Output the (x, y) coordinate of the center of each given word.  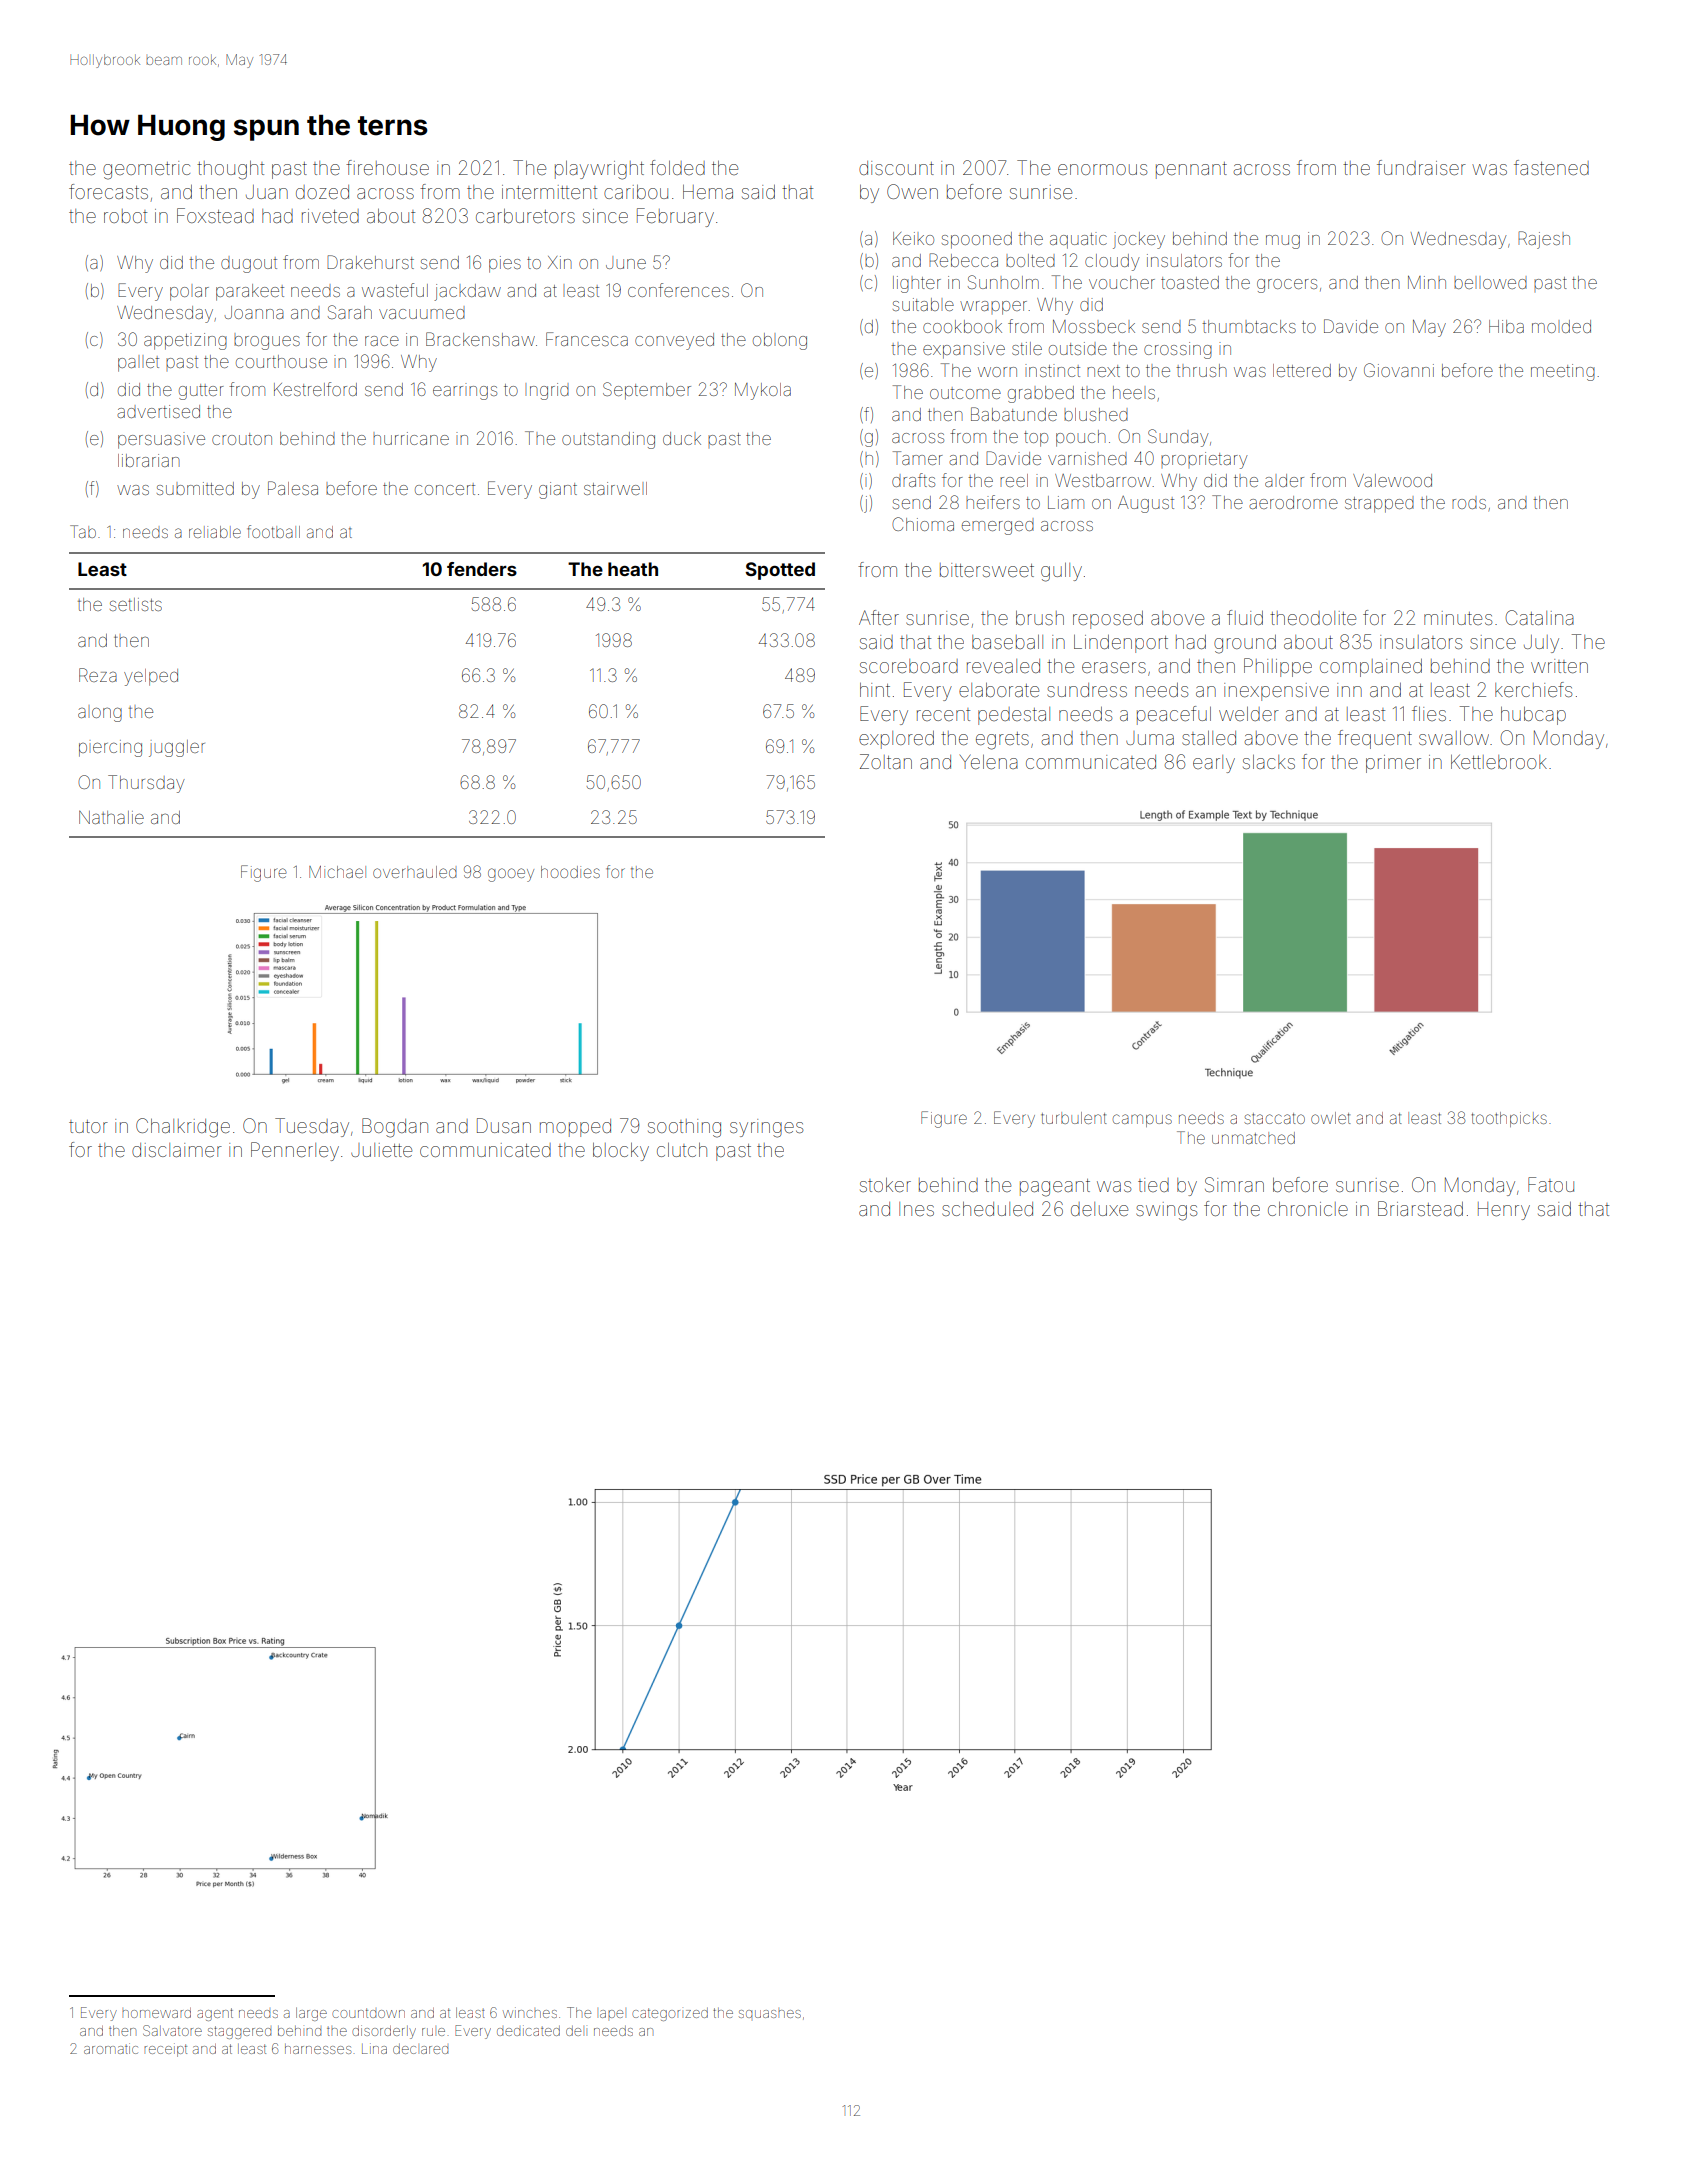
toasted (1190, 282)
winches (530, 2012)
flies (1429, 713)
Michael (337, 872)
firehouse (387, 167)
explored (896, 740)
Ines (916, 1209)
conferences (678, 290)
